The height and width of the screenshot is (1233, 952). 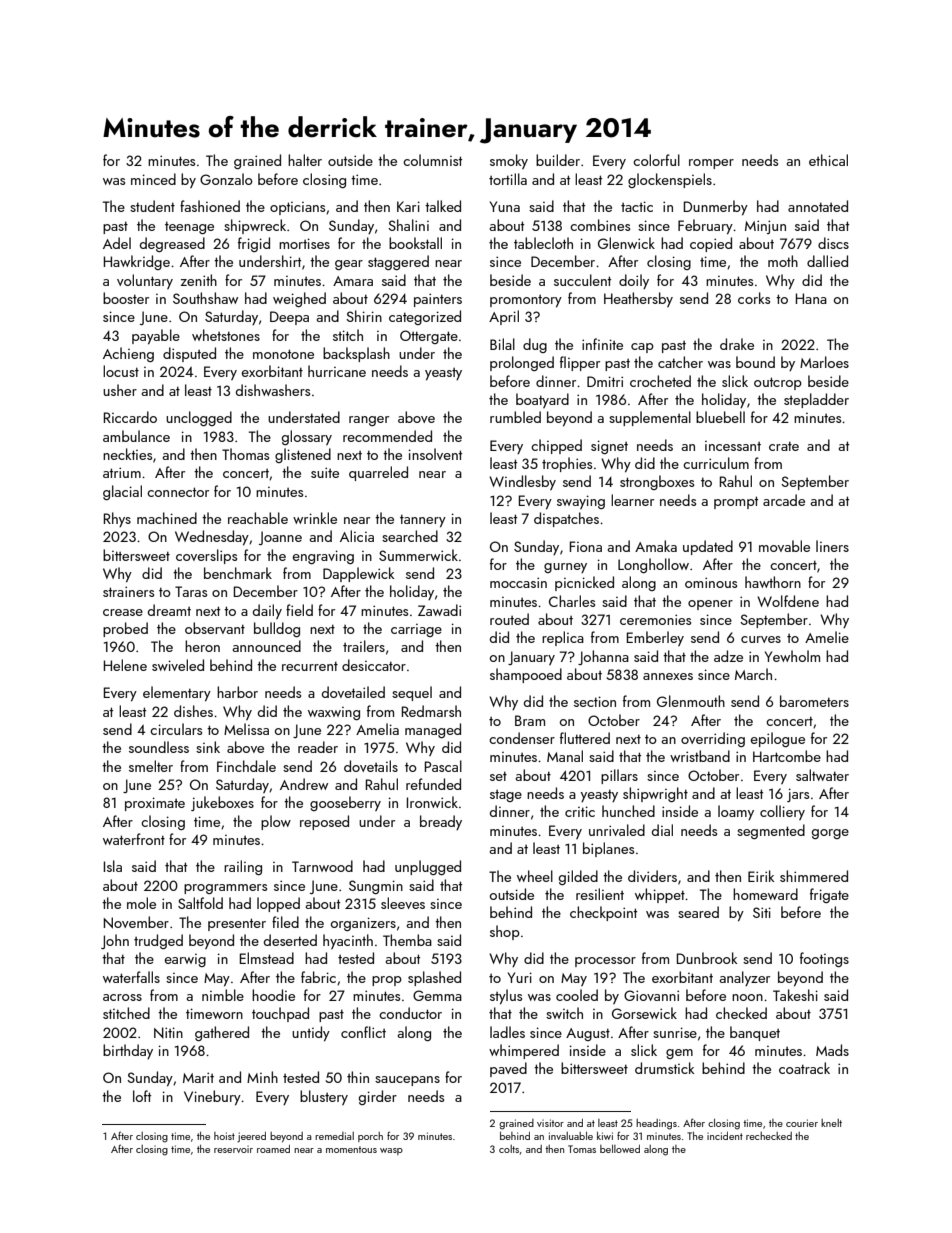 I want to click on colts, so click(x=509, y=1149).
